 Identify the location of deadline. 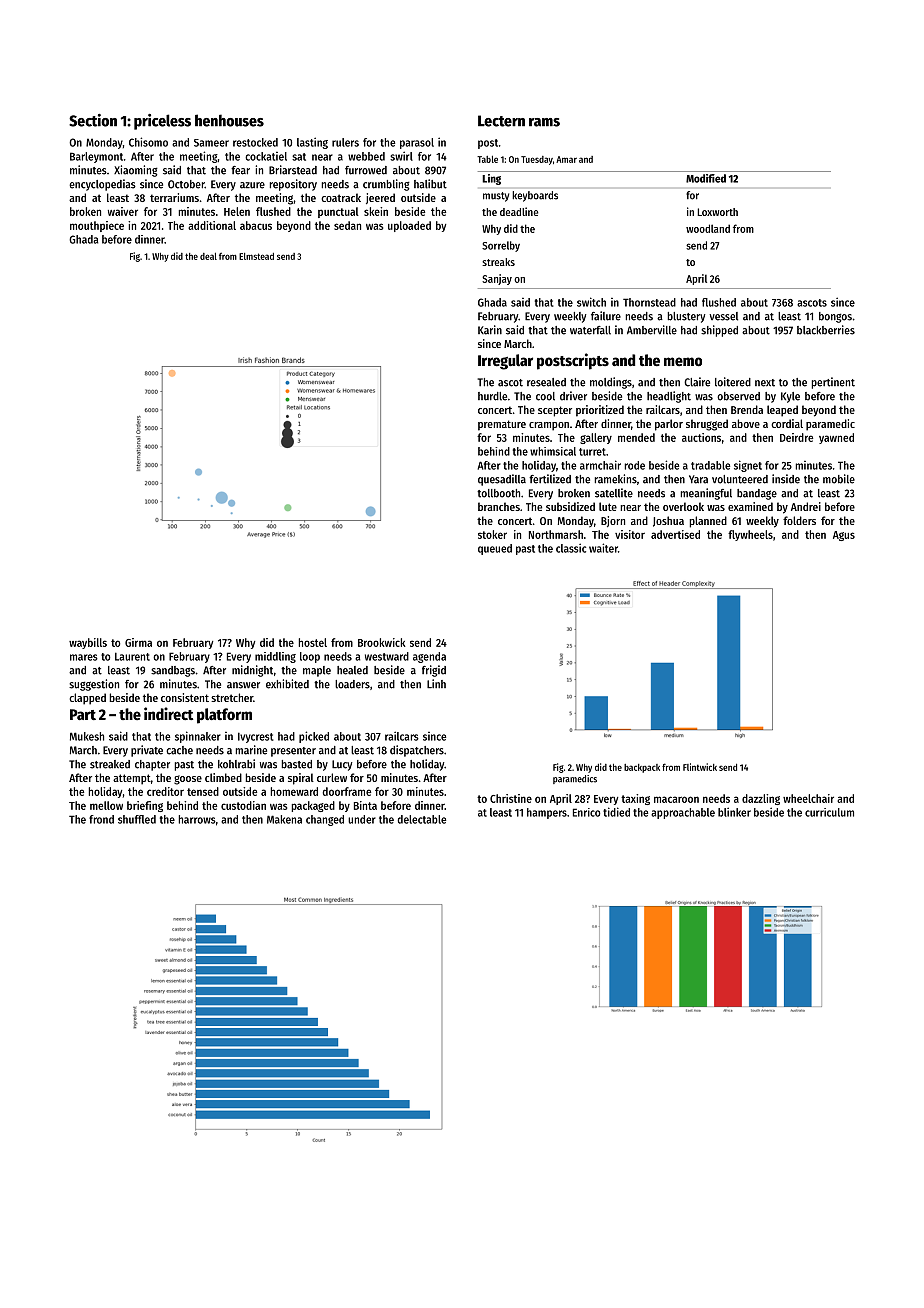
(519, 211).
